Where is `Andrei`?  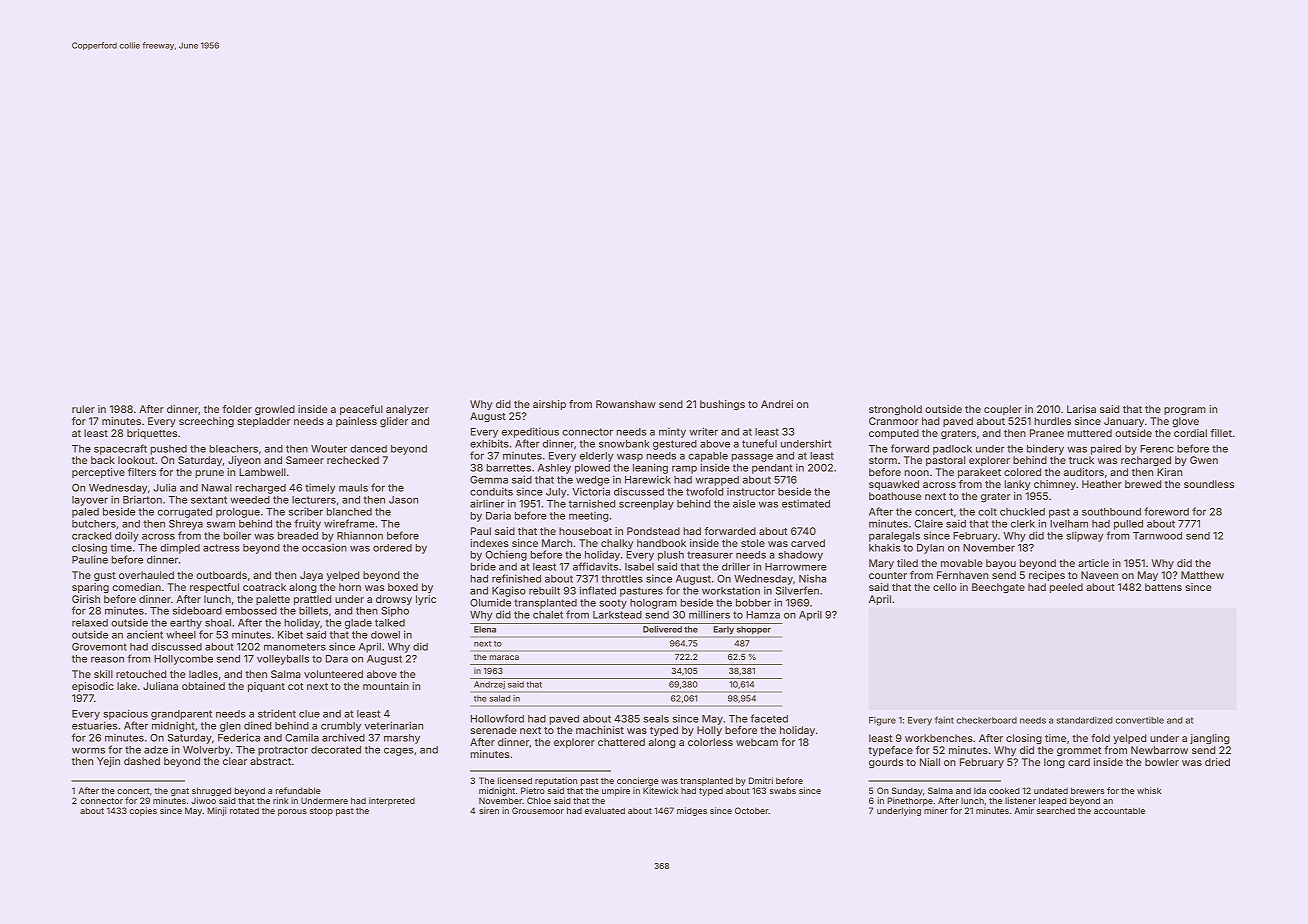 Andrei is located at coordinates (777, 404).
